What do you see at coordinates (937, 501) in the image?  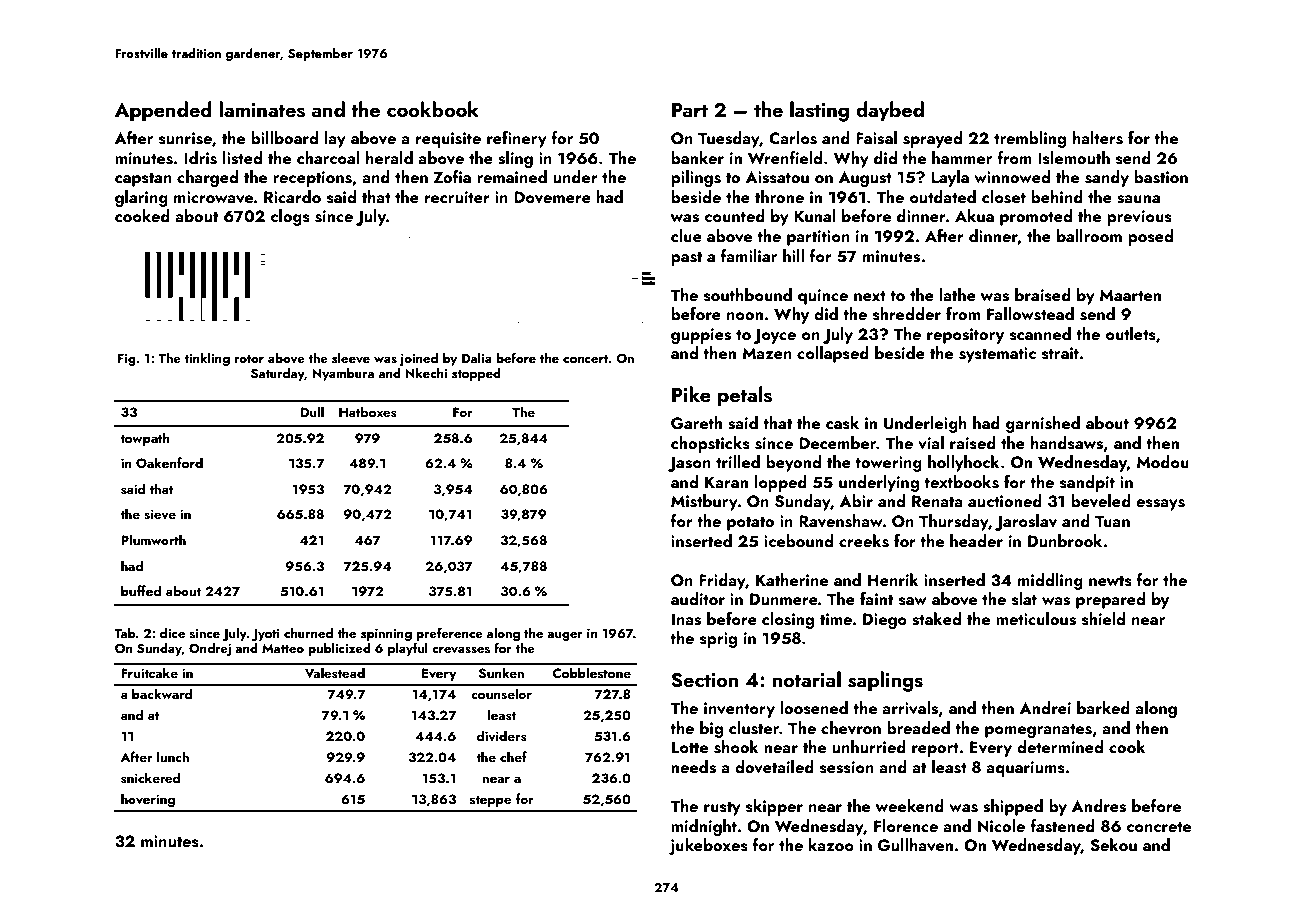 I see `Renata` at bounding box center [937, 501].
